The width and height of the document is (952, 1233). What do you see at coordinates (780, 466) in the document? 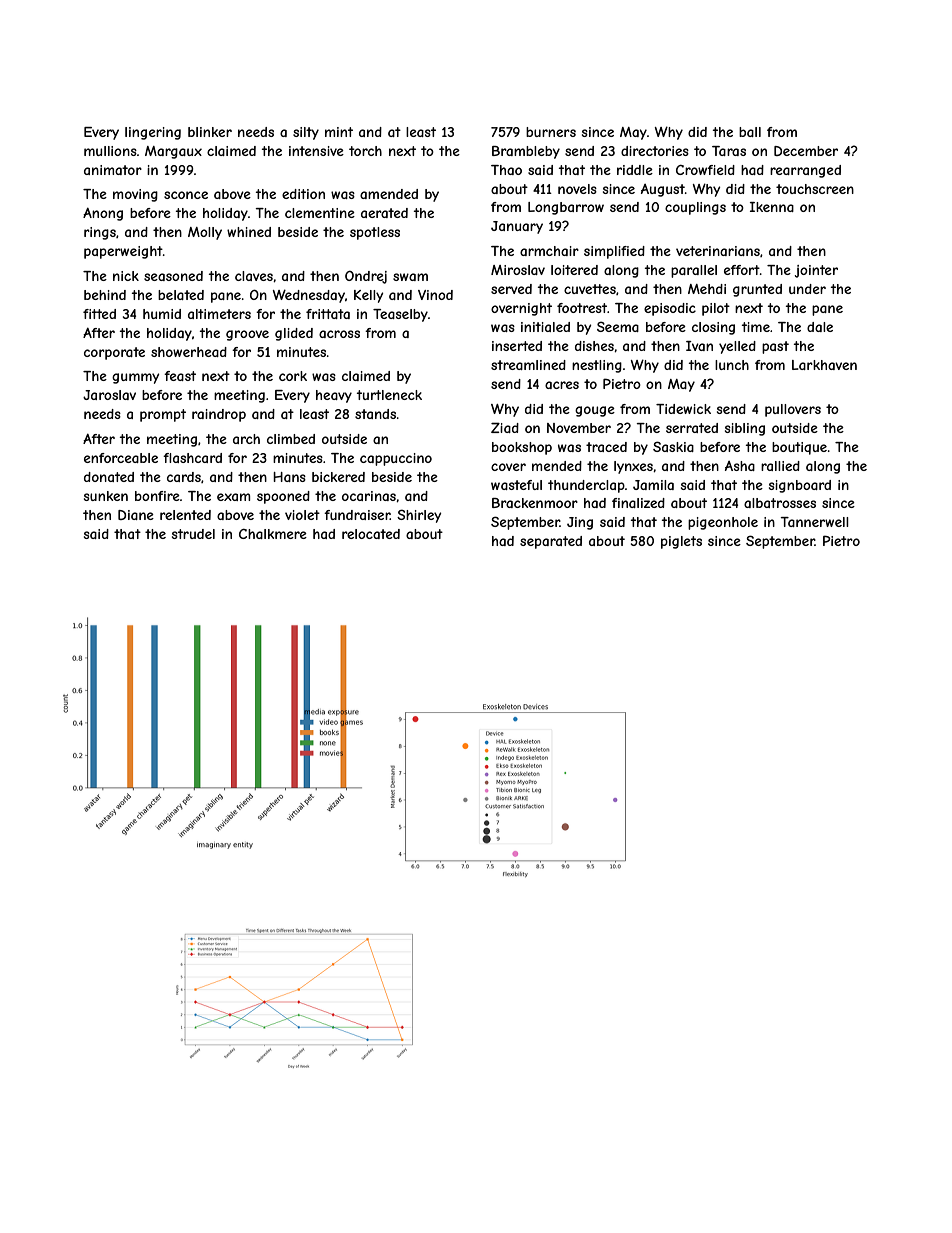
I see `rallied` at bounding box center [780, 466].
